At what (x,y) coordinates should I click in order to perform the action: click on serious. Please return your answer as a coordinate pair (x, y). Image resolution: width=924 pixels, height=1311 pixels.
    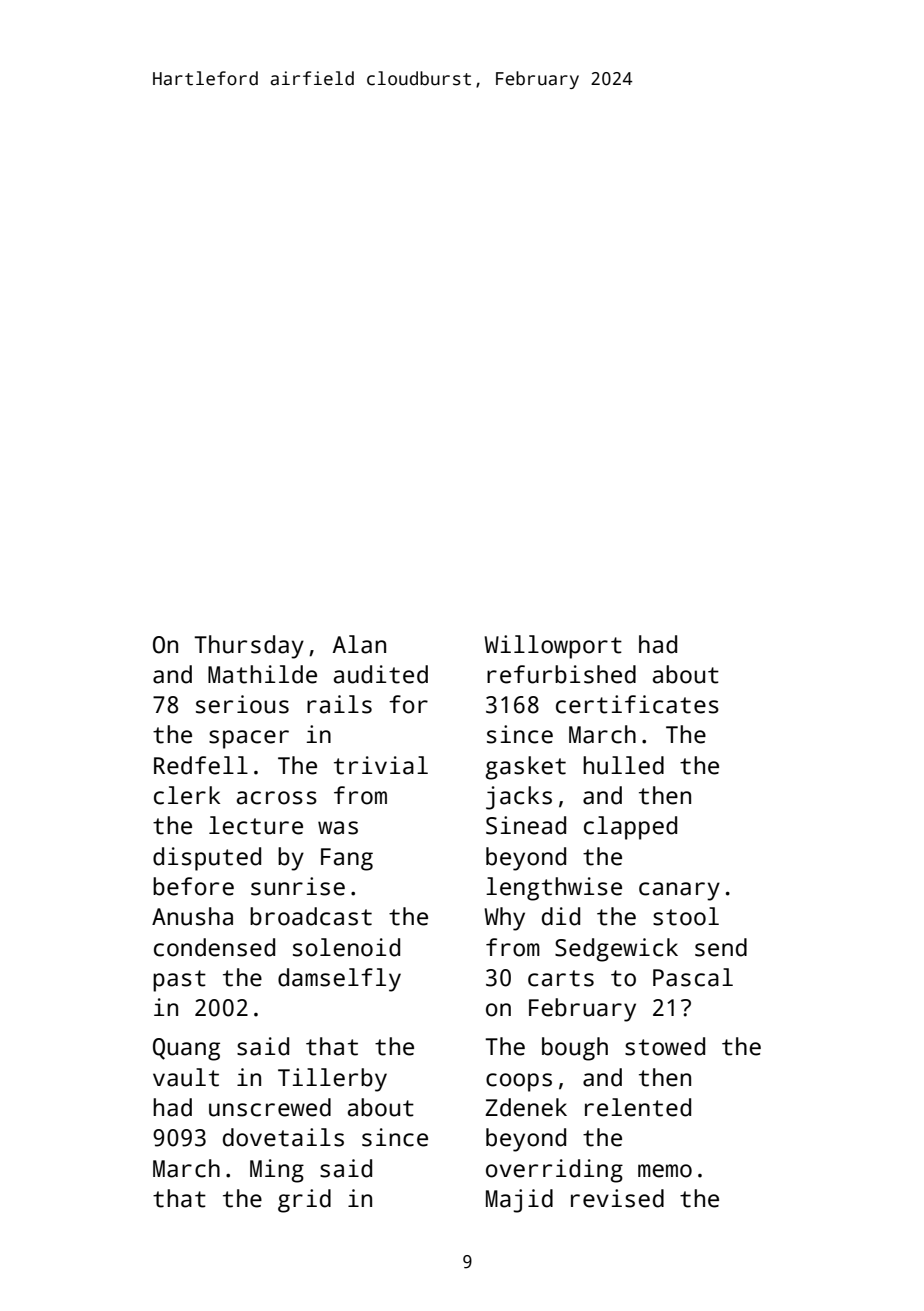
    Looking at the image, I should click on (242, 704).
